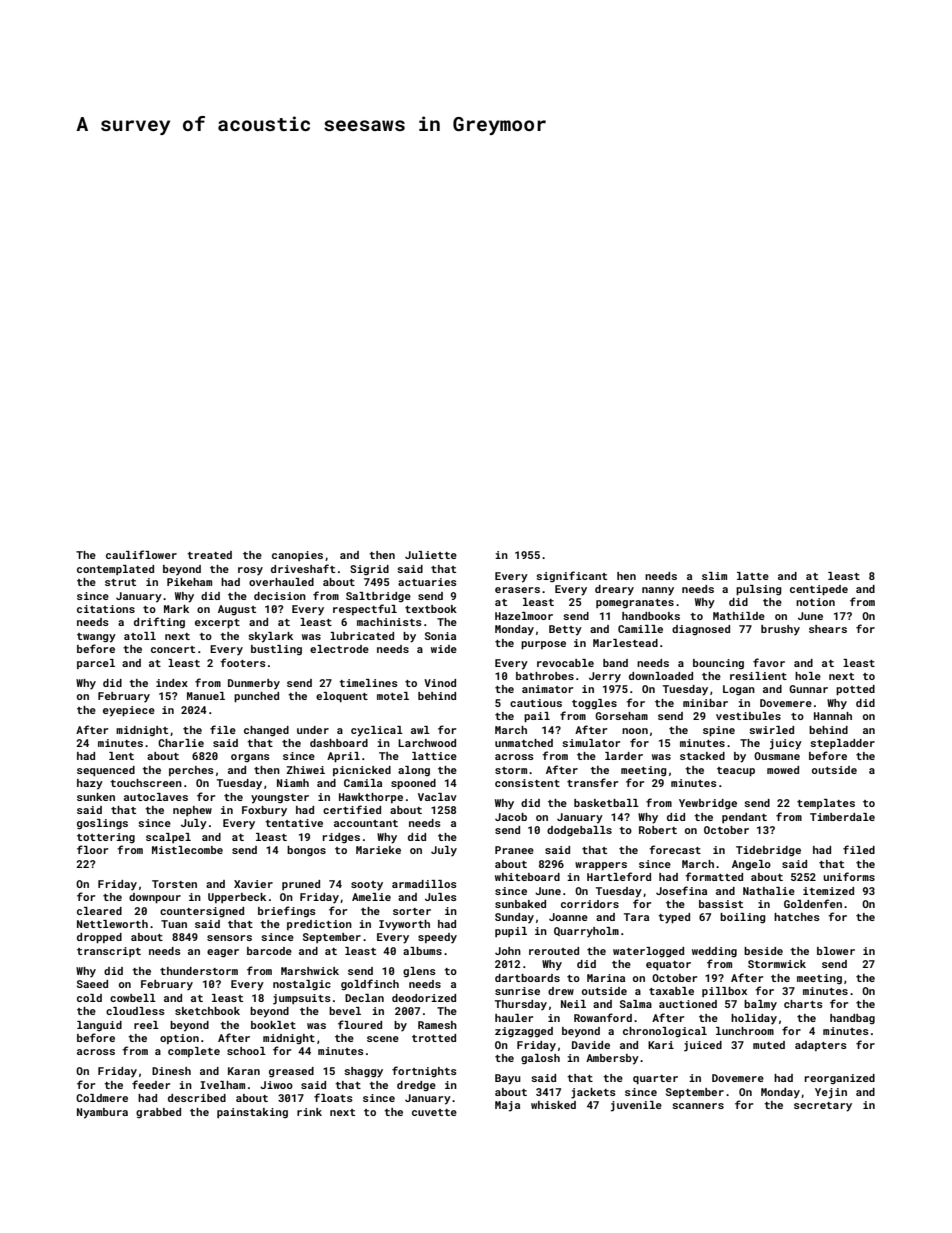 The image size is (952, 1233). Describe the element at coordinates (360, 1024) in the page. I see `floured` at that location.
